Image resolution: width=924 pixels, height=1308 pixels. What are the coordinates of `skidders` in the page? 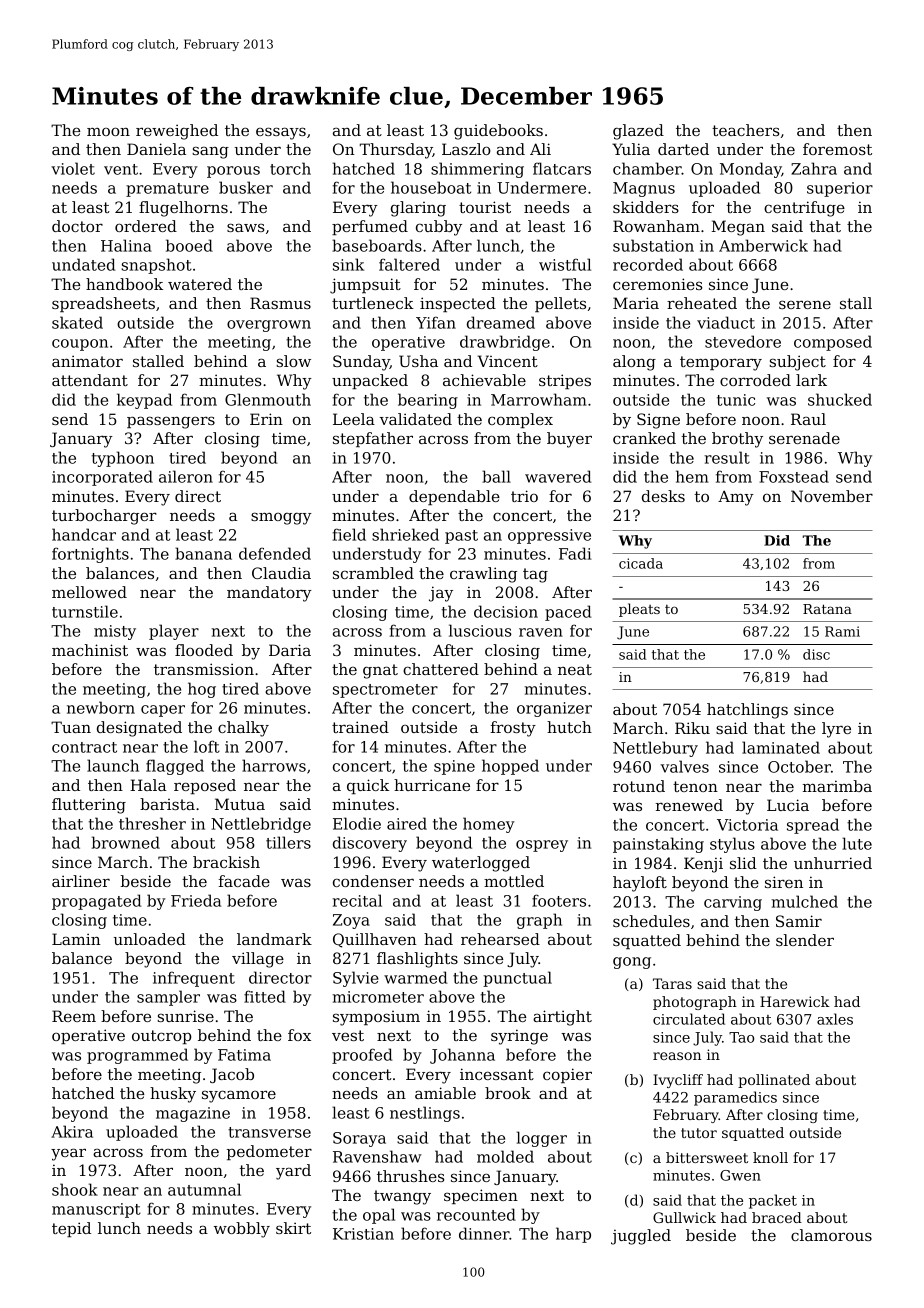 It's located at (646, 207).
